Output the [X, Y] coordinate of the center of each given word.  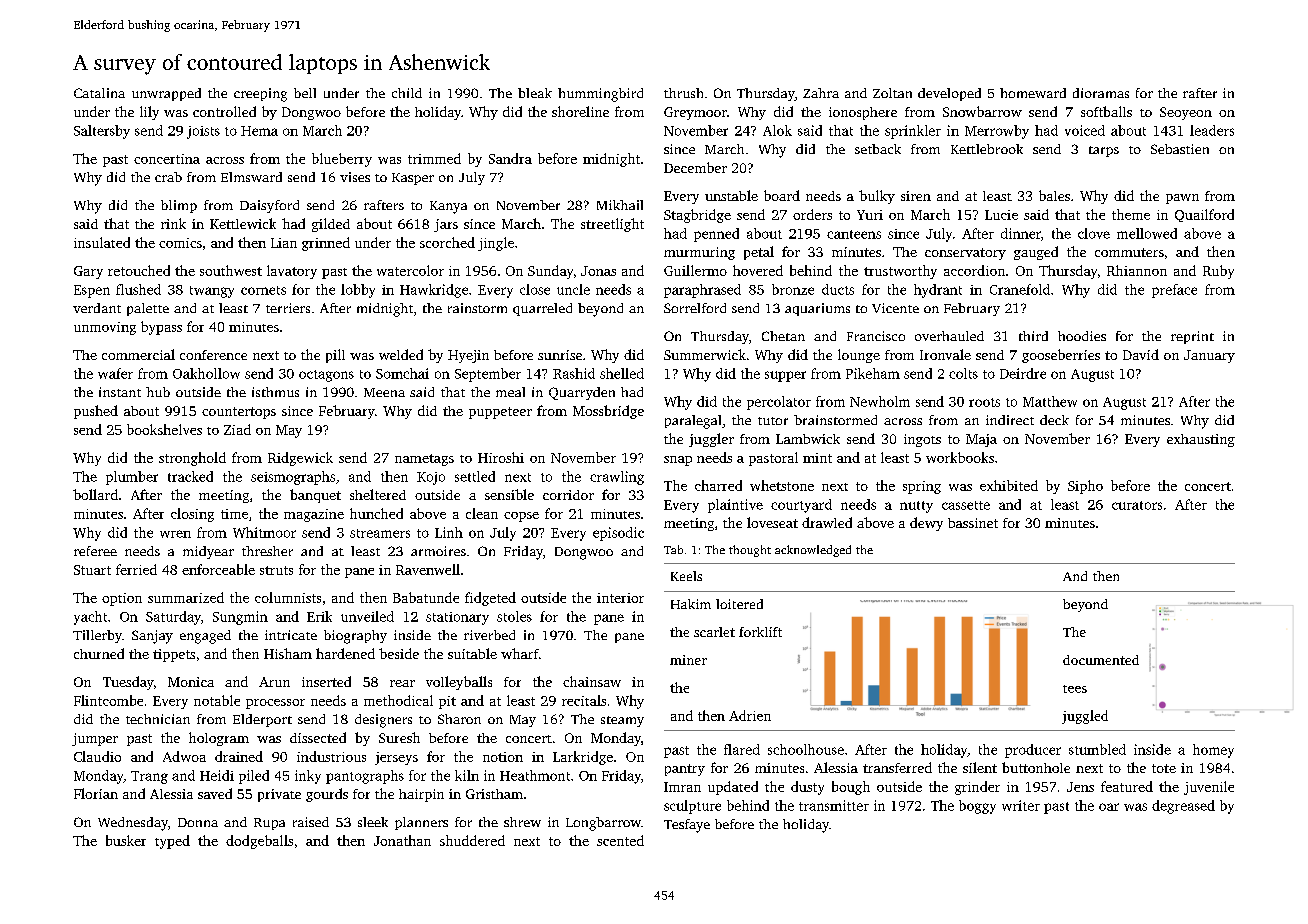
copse [521, 517]
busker [126, 840]
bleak [535, 93]
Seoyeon [1186, 113]
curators [1137, 505]
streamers [380, 533]
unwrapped [166, 94]
